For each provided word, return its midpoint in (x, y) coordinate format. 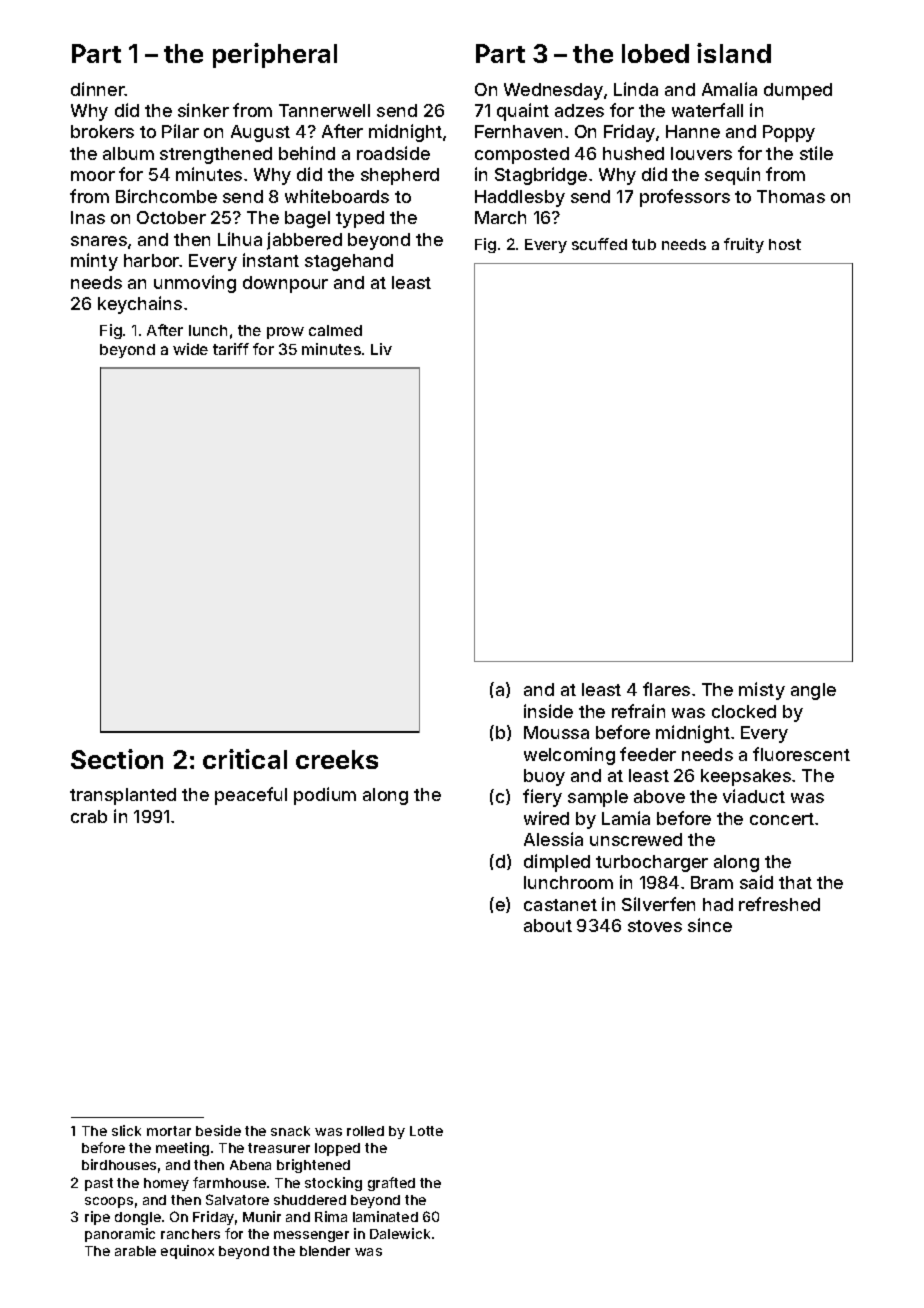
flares (666, 689)
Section (117, 759)
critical (245, 759)
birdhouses (119, 1164)
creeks (337, 759)
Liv (381, 349)
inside (548, 711)
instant (271, 260)
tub (644, 244)
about (548, 925)
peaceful (251, 796)
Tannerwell (324, 110)
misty (762, 691)
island (734, 53)
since (710, 925)
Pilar (180, 131)
